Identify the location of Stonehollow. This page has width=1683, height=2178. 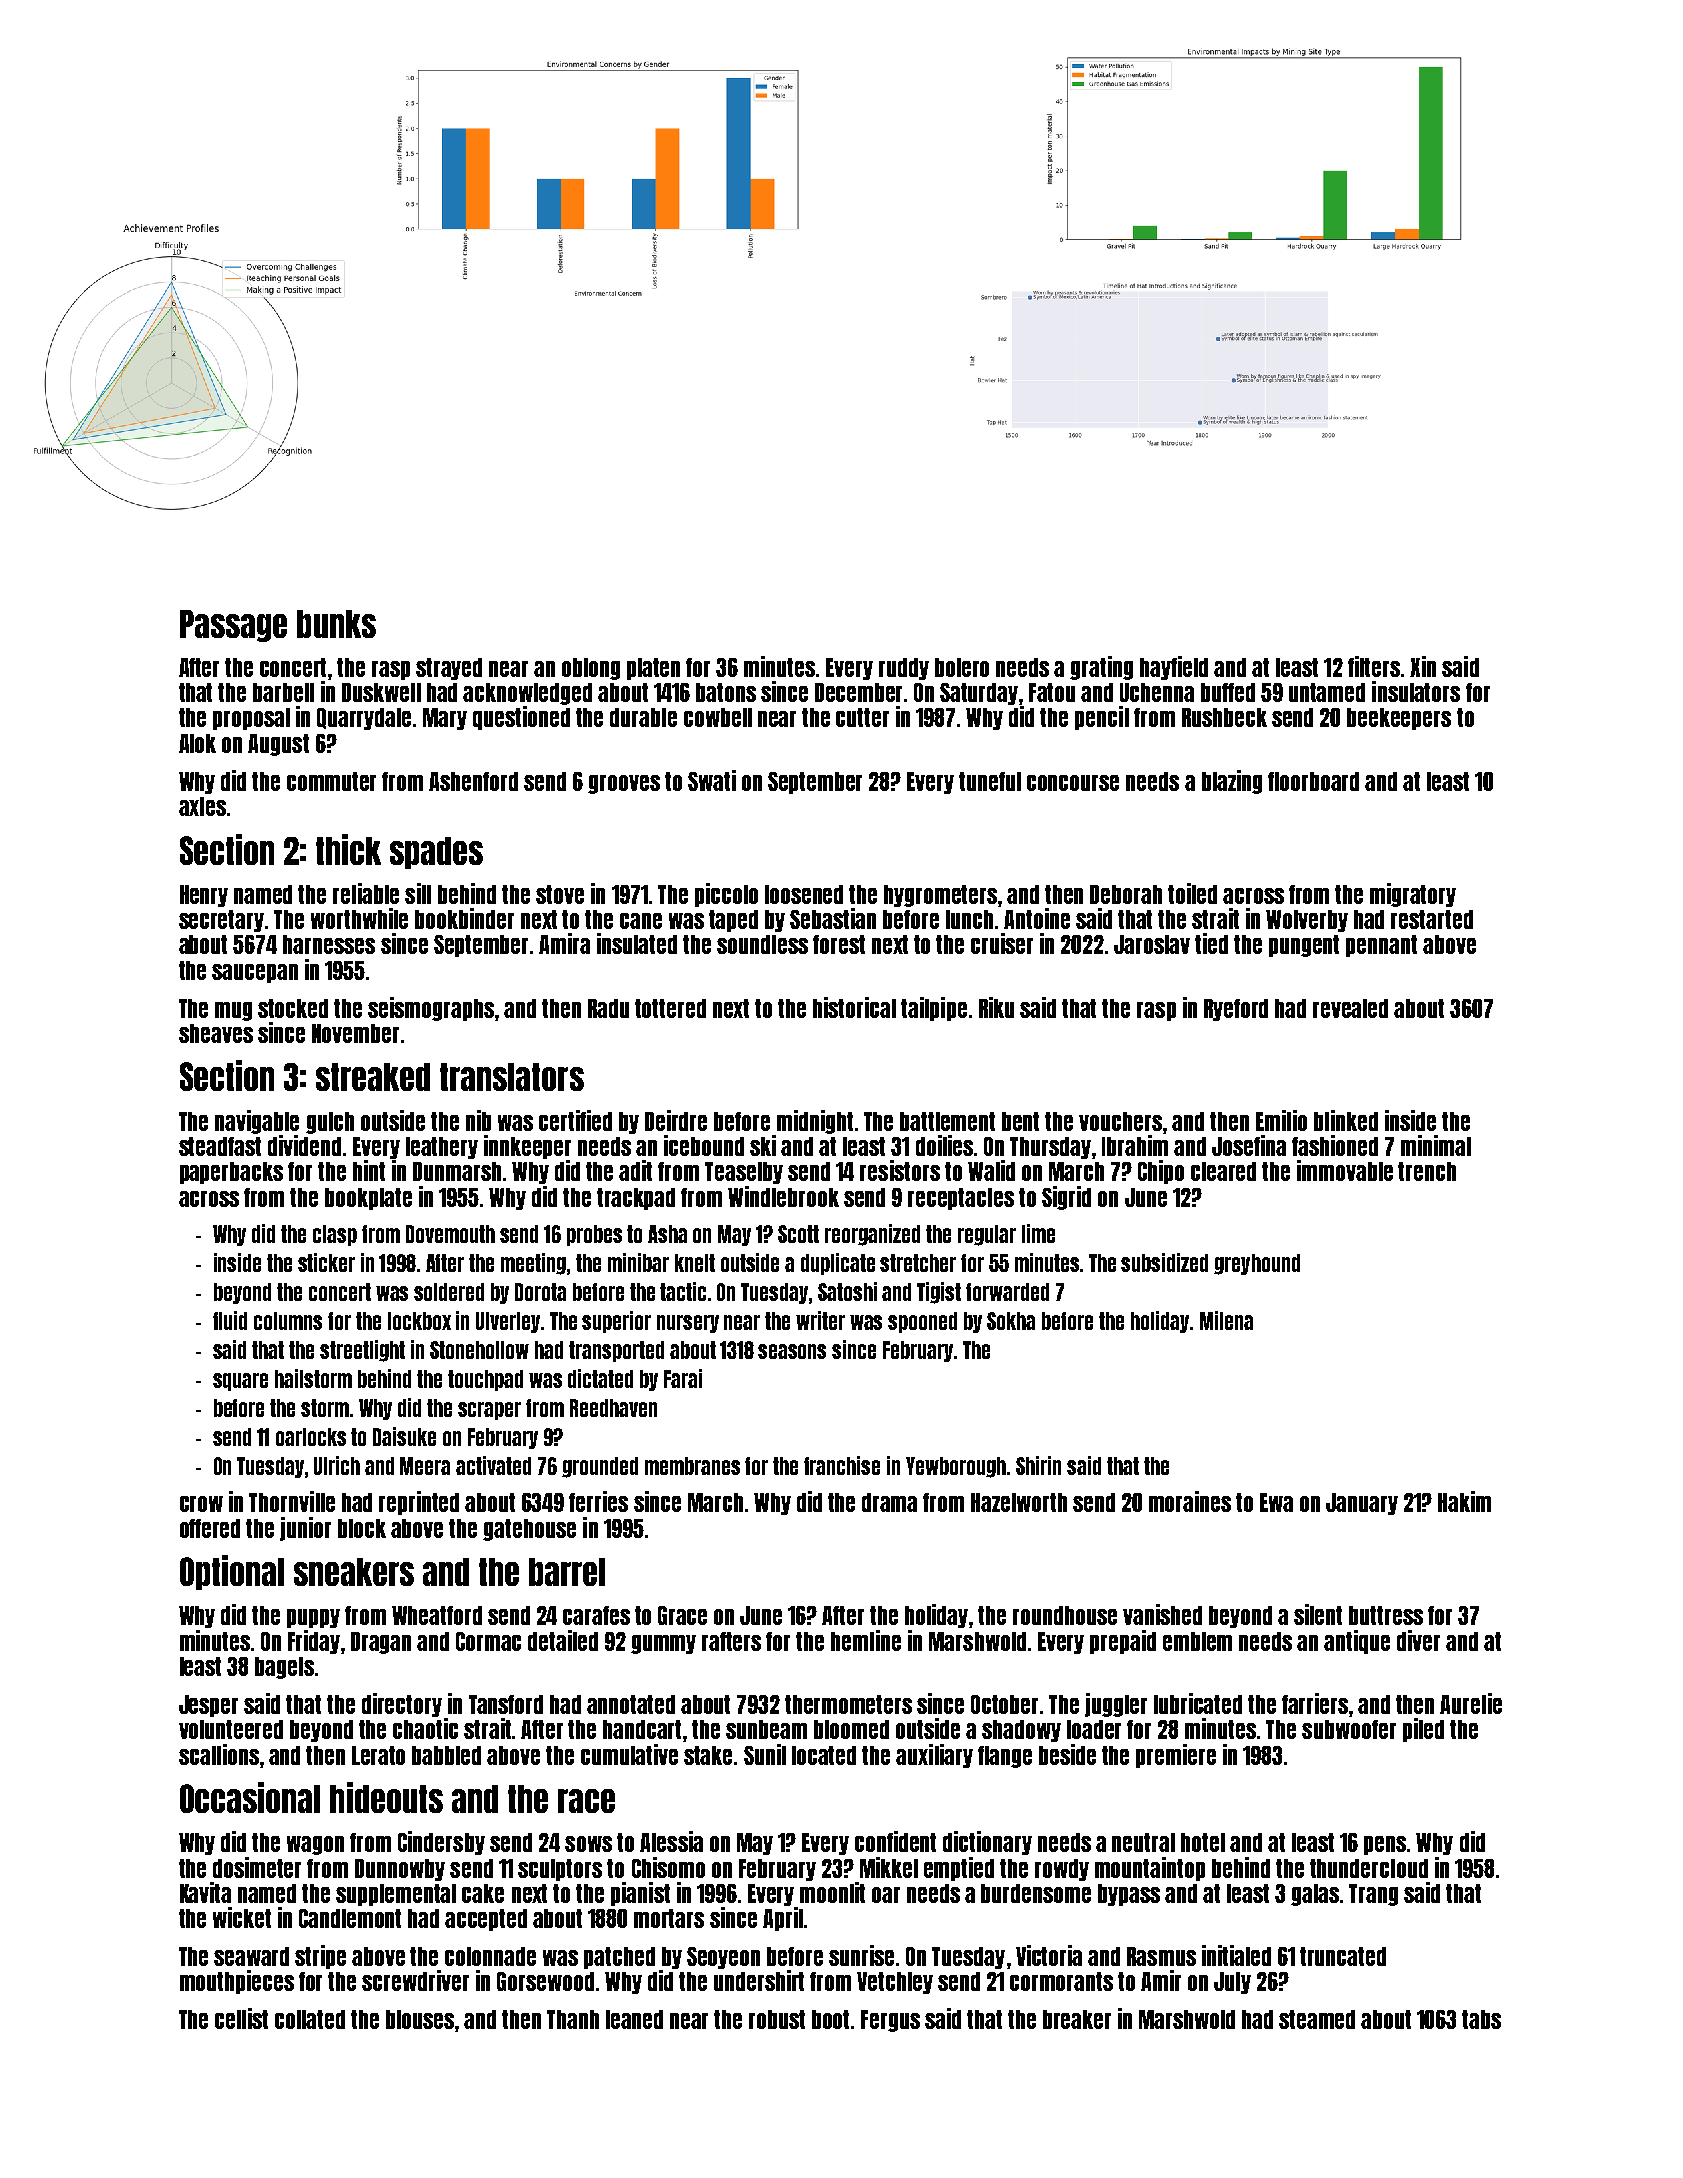
(479, 1350).
